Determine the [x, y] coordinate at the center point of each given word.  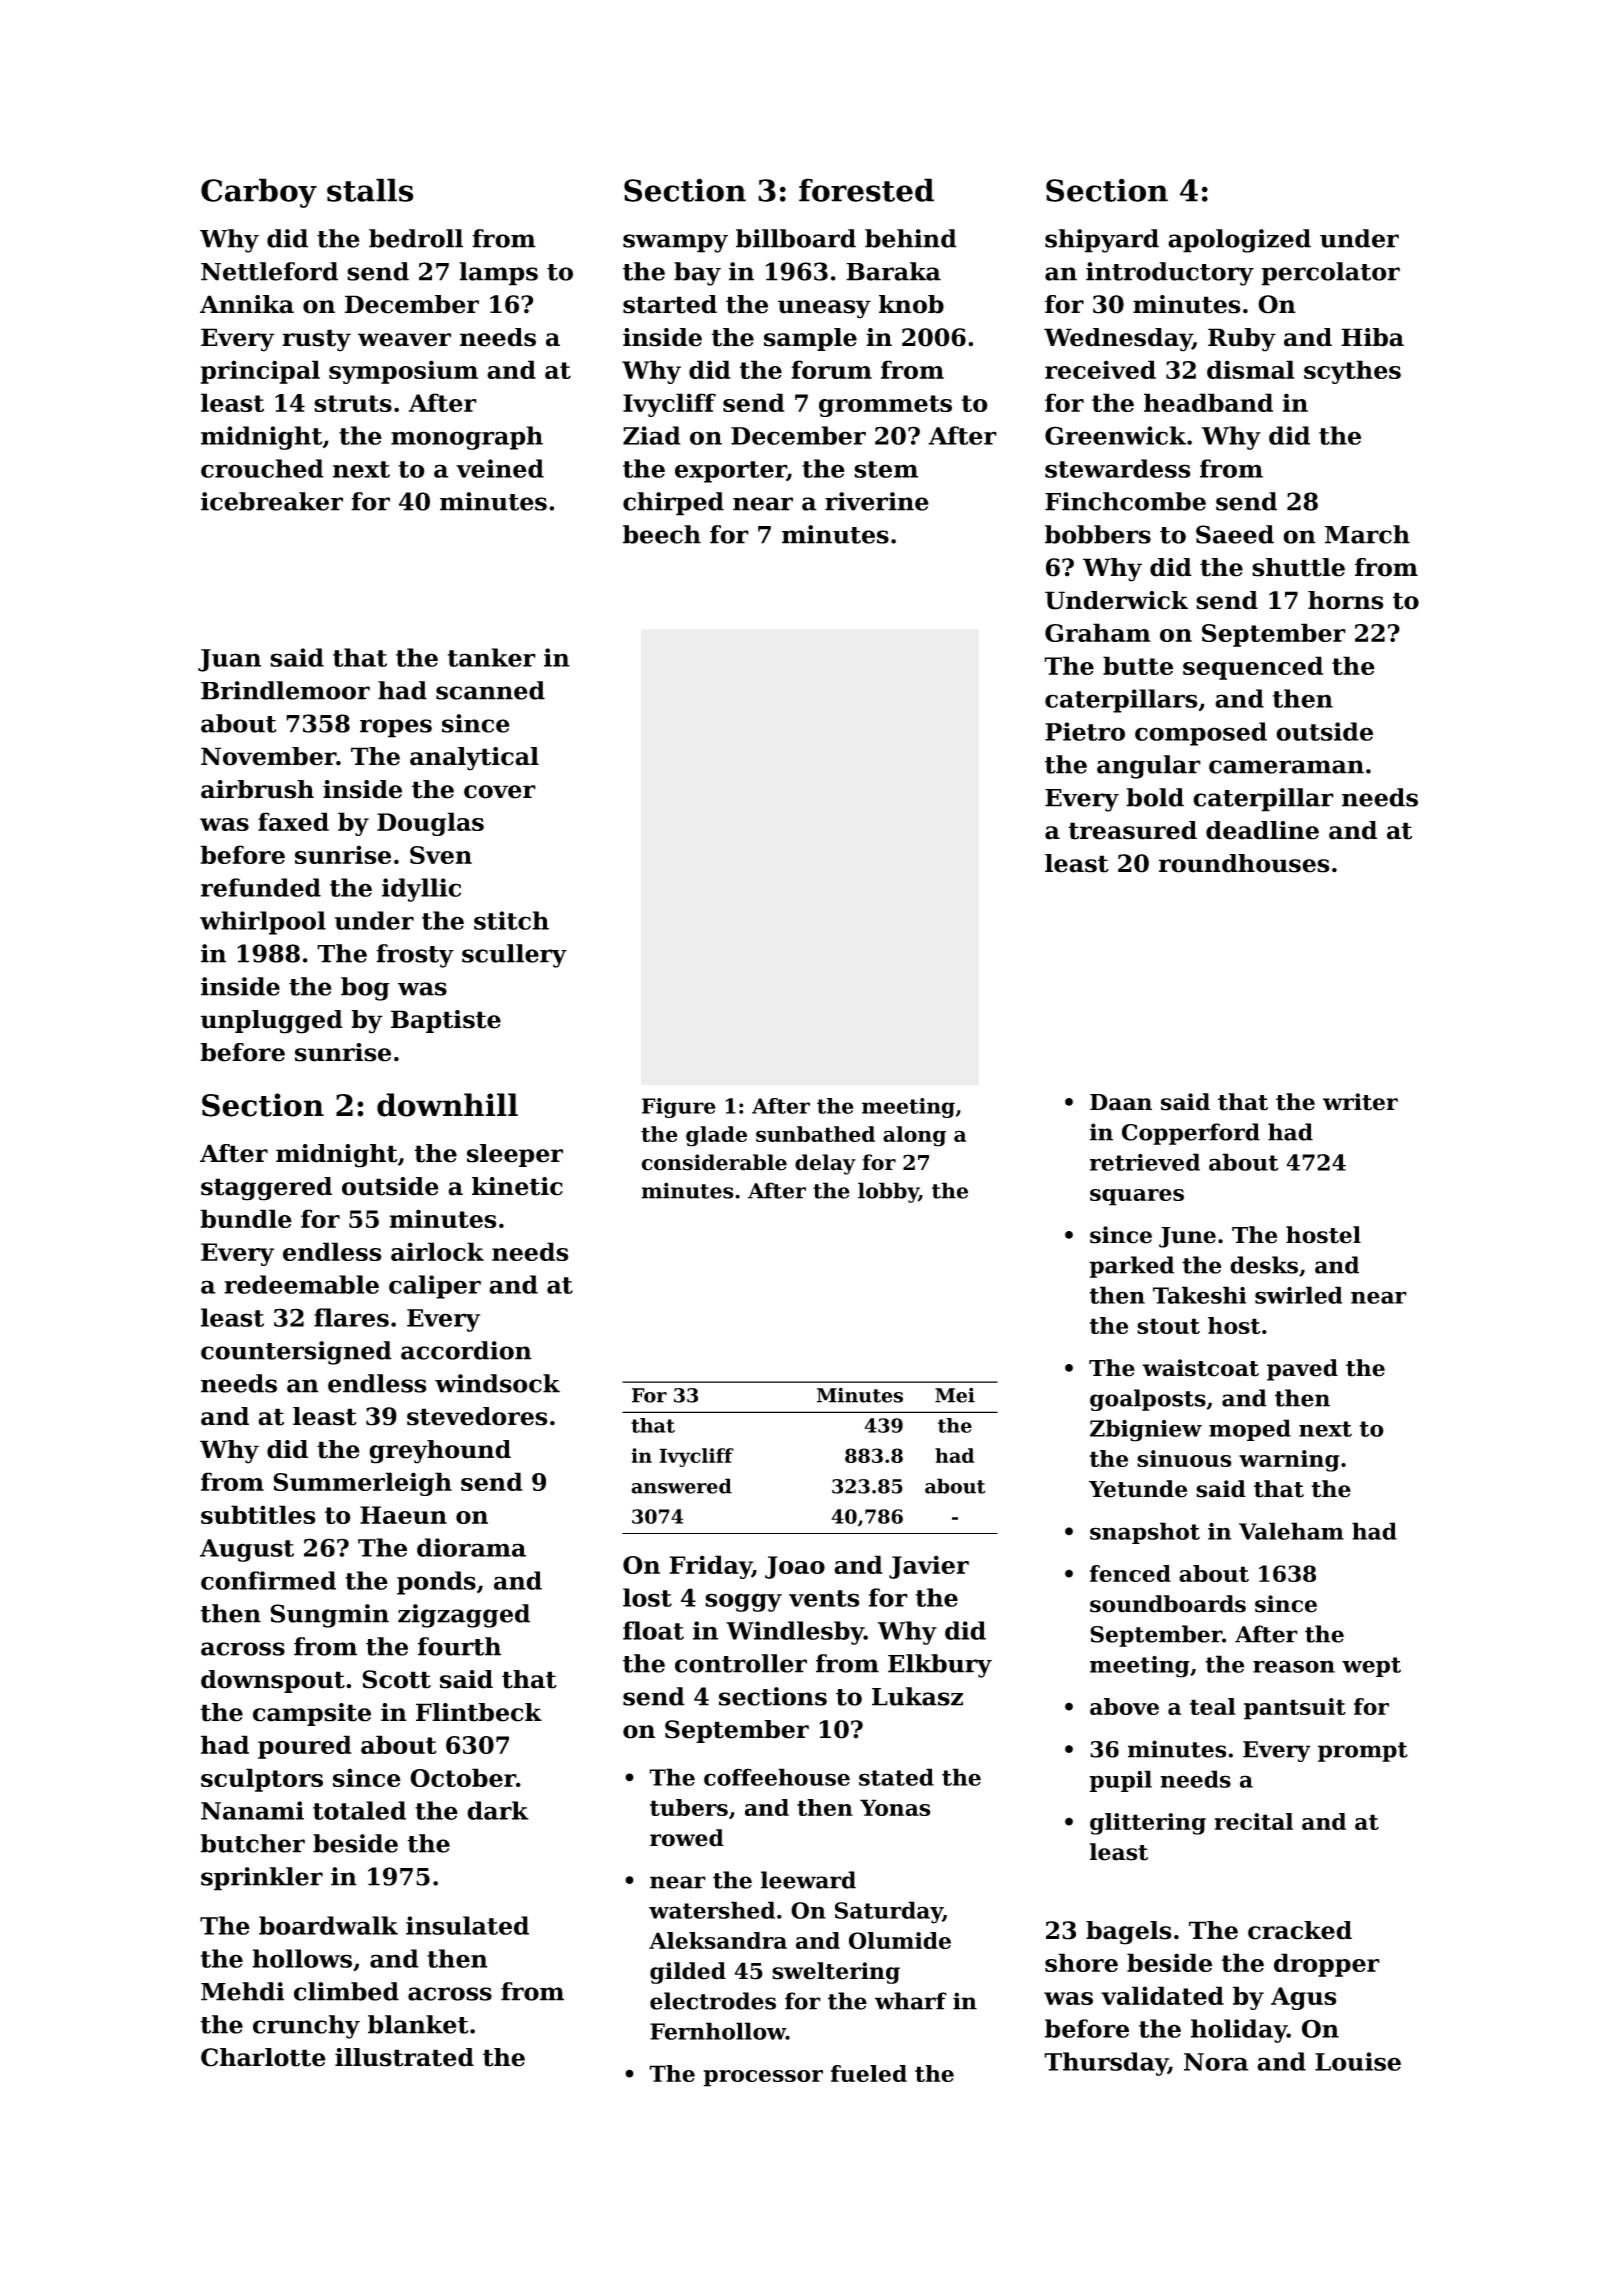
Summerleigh [362, 1484]
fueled [869, 2073]
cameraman [1286, 767]
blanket [418, 2024]
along [914, 1136]
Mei [955, 1395]
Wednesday [1118, 340]
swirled [1298, 1295]
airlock [437, 1251]
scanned [490, 690]
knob [911, 304]
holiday [1239, 2031]
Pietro [1085, 731]
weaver [404, 340]
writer [1360, 1102]
